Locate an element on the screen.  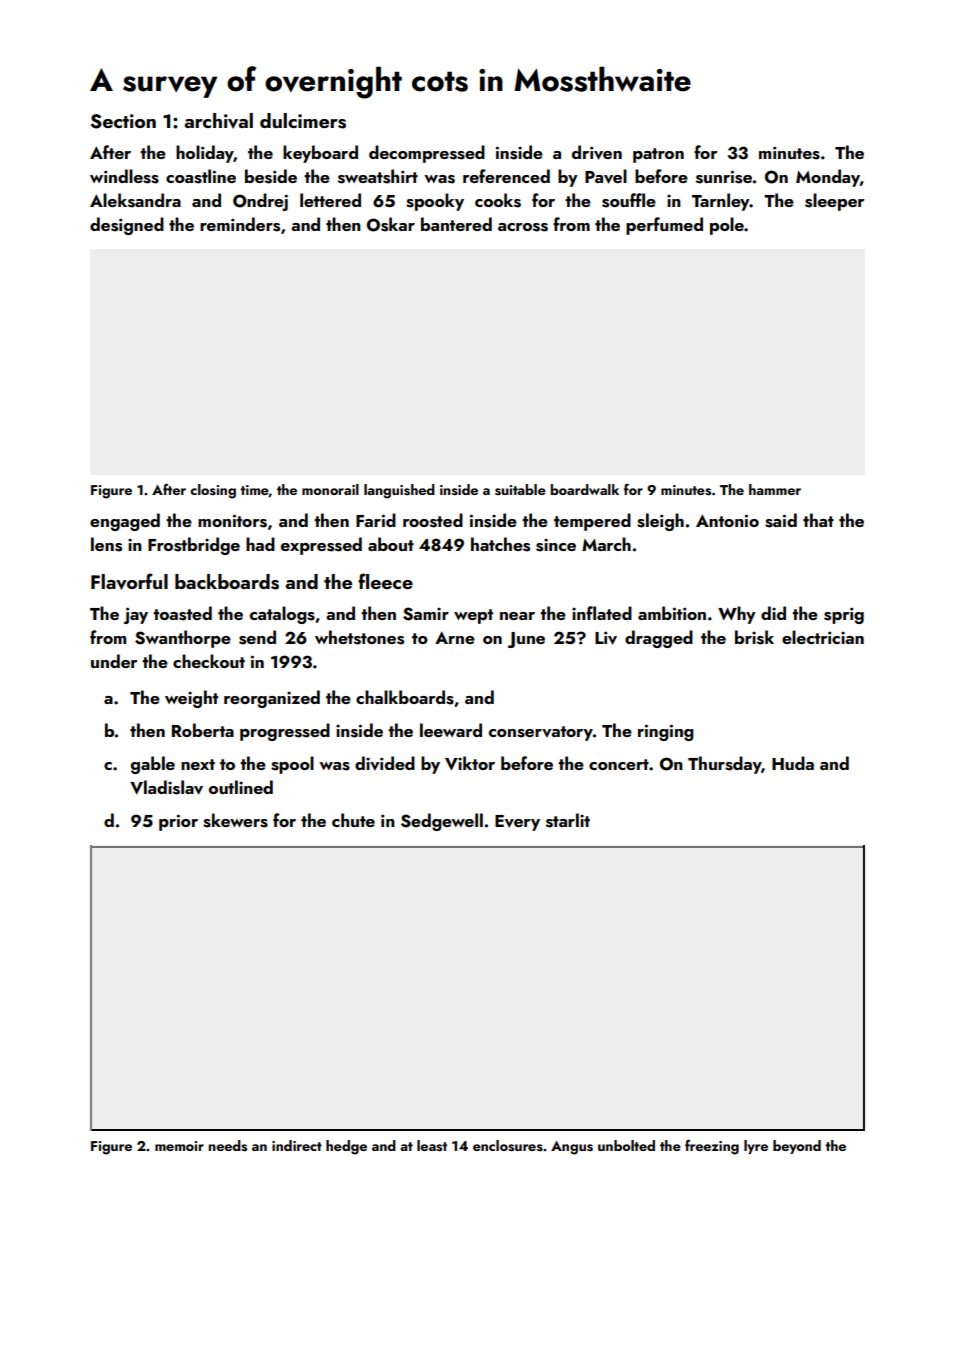
under is located at coordinates (114, 661).
